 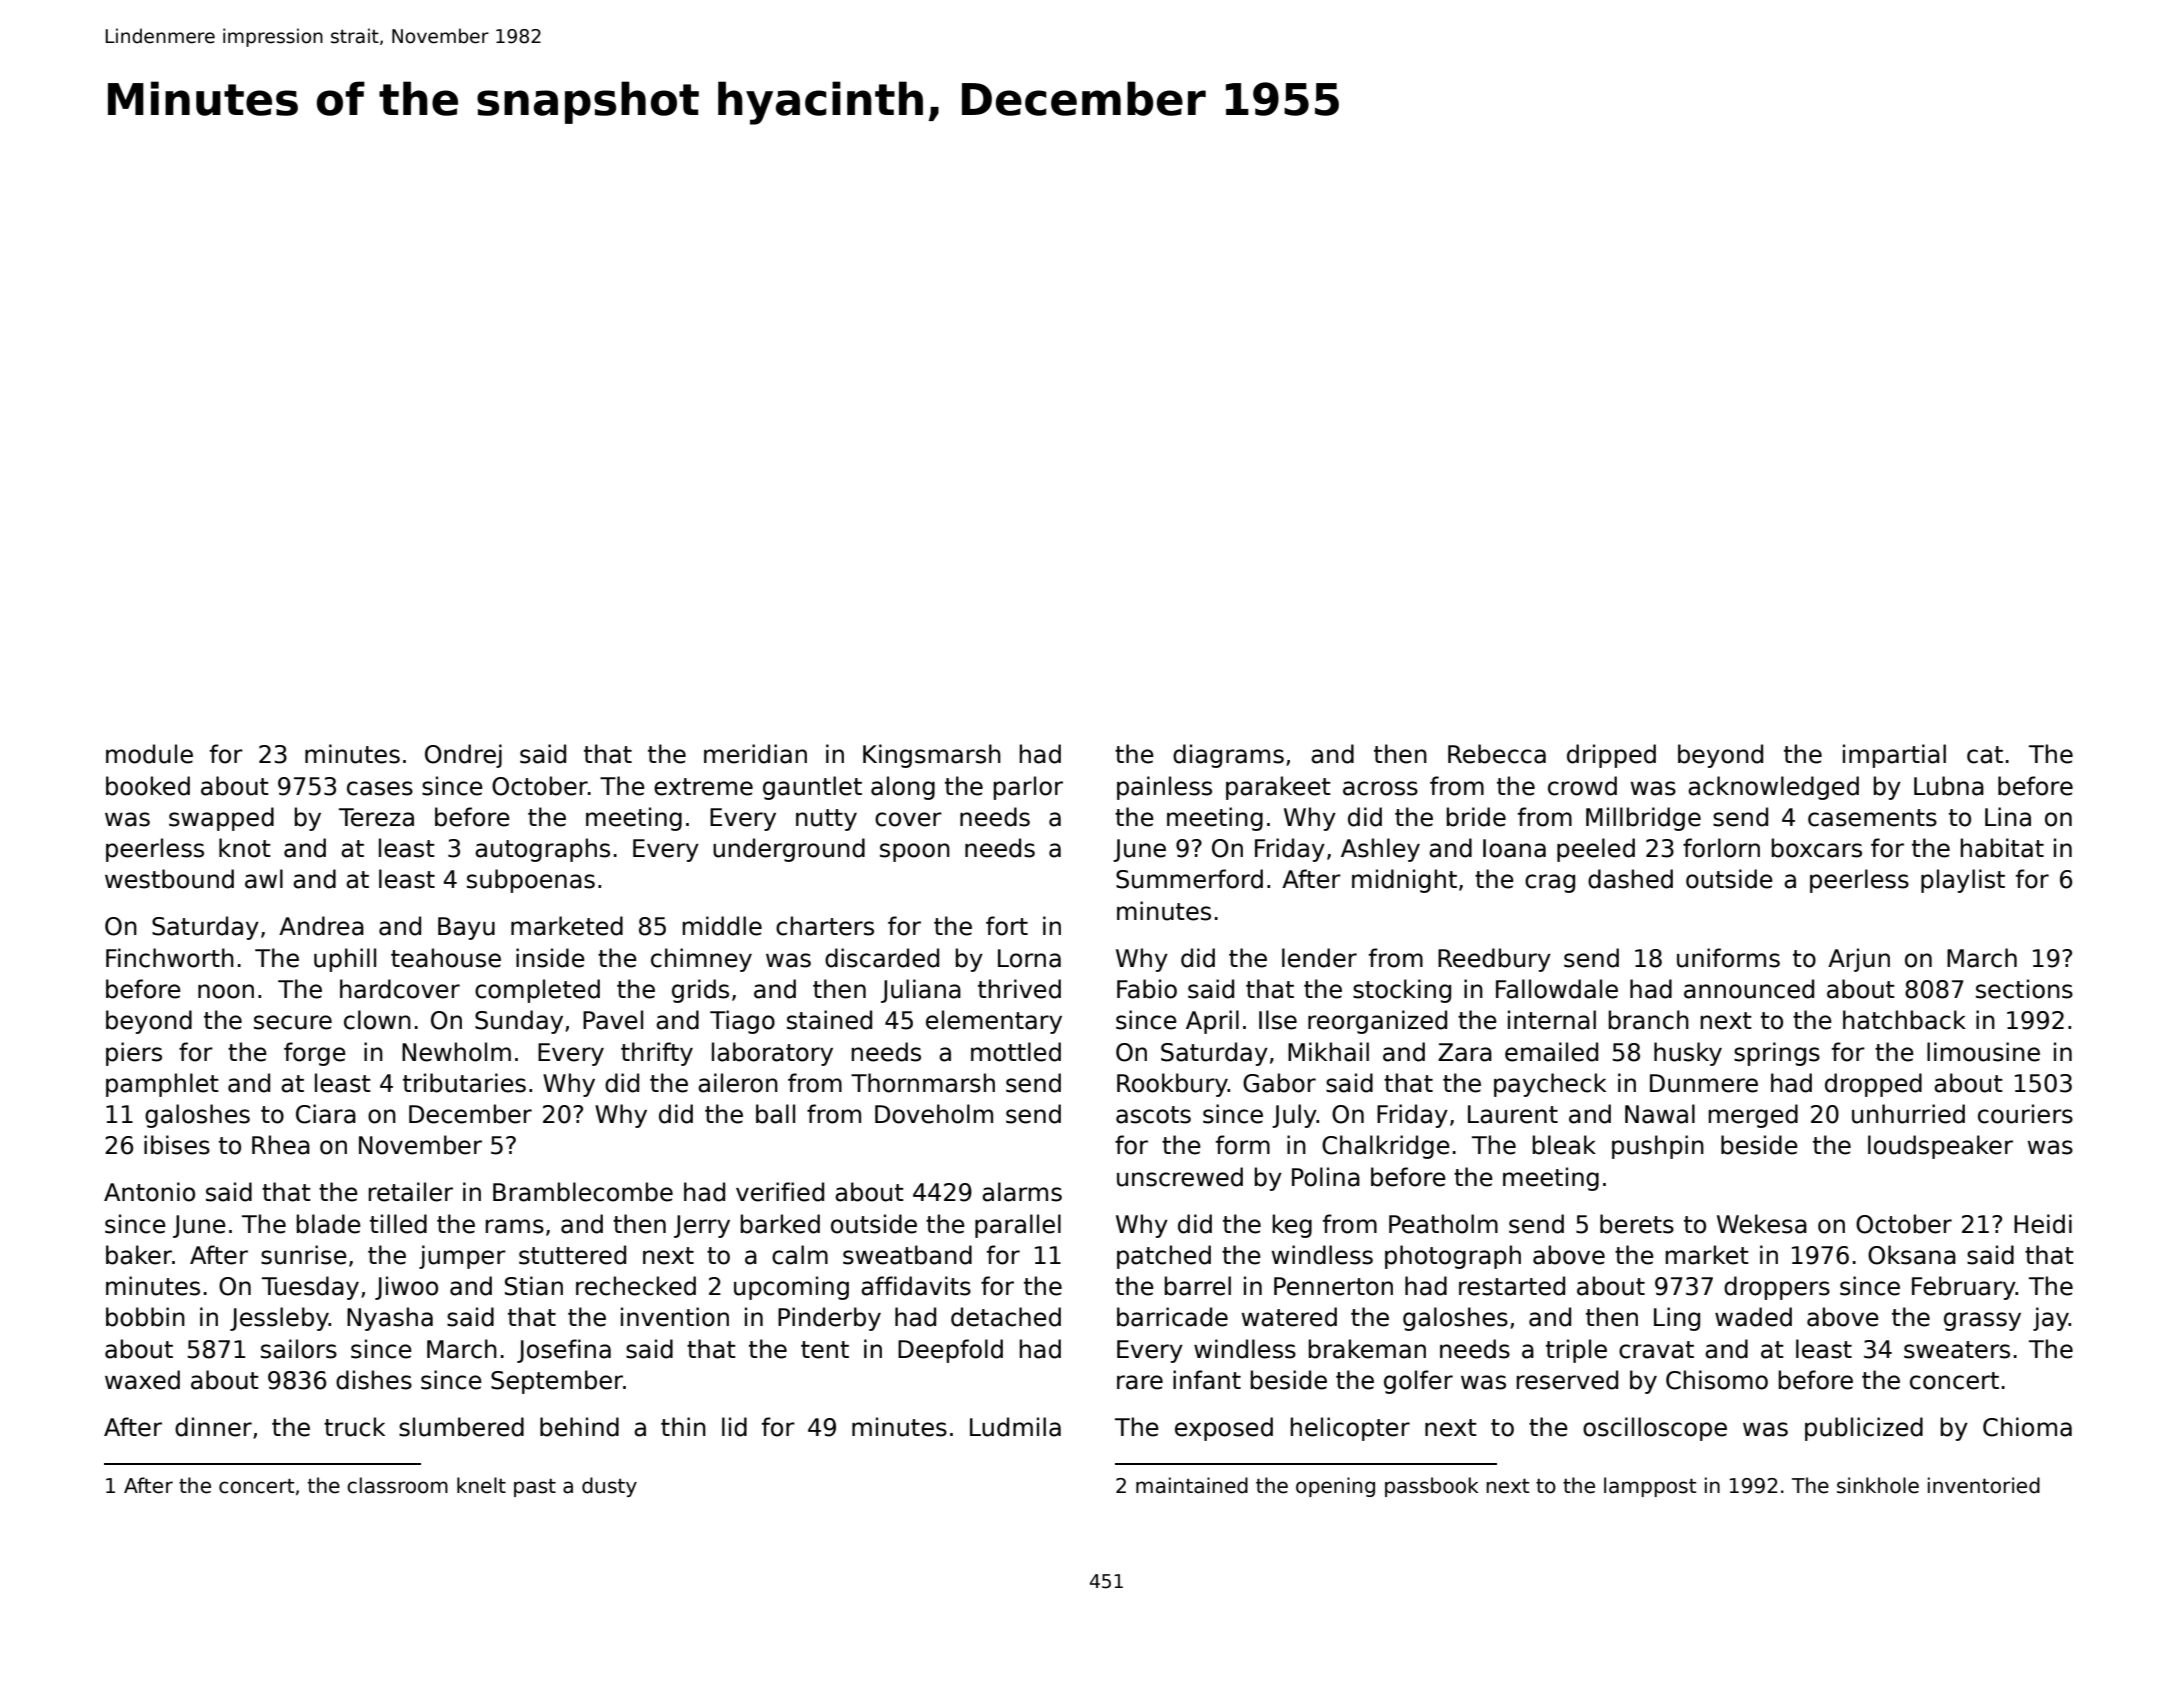 What do you see at coordinates (1912, 1255) in the screenshot?
I see `Oksana` at bounding box center [1912, 1255].
